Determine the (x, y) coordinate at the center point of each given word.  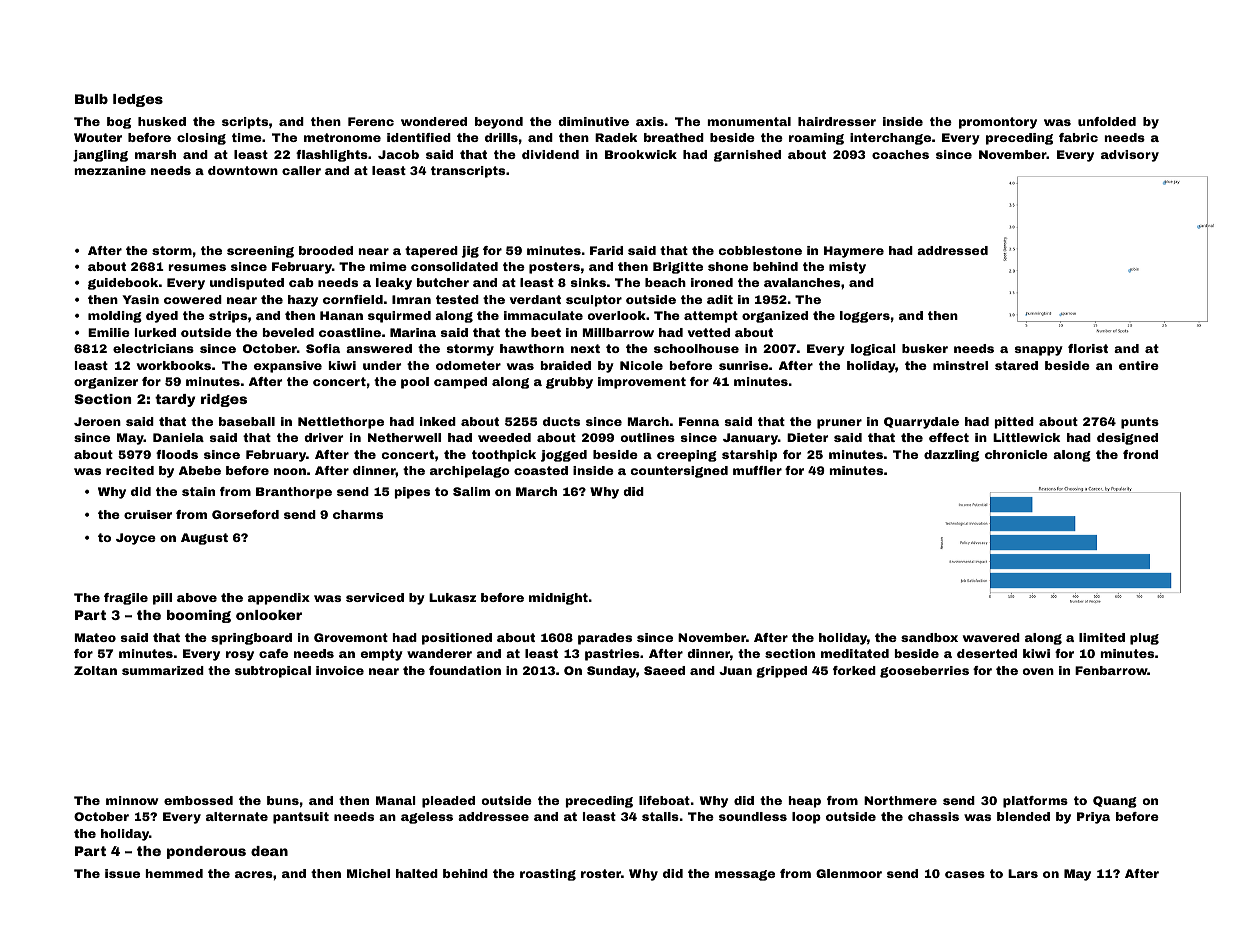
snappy (1039, 351)
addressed (952, 250)
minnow (132, 800)
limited (1102, 637)
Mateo (95, 637)
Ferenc (371, 121)
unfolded (1107, 121)
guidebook (123, 284)
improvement (642, 383)
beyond (499, 123)
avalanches (802, 282)
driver (323, 437)
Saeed (664, 670)
